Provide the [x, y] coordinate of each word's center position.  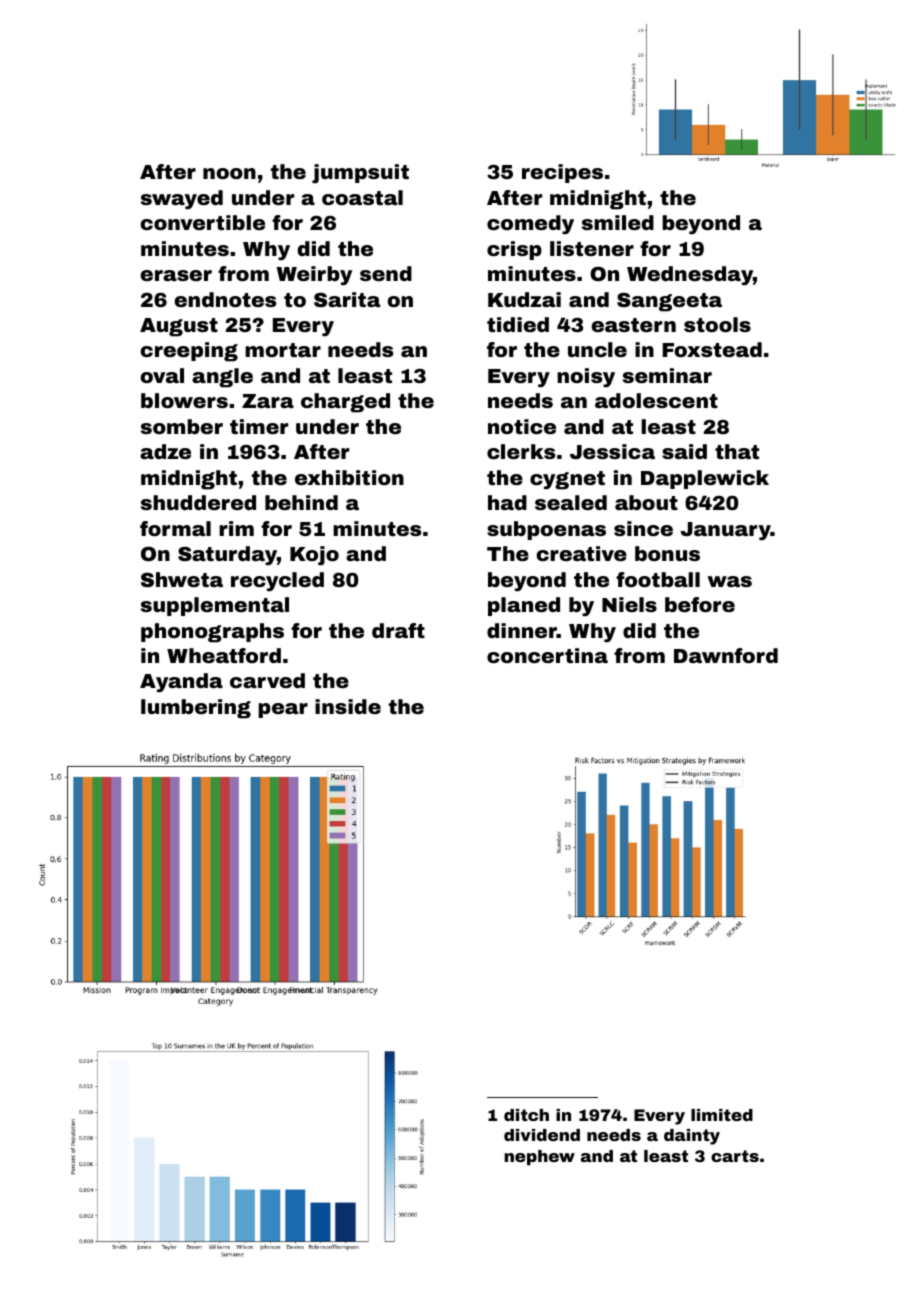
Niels [629, 604]
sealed [571, 502]
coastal [362, 197]
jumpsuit [360, 174]
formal [175, 528]
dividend [542, 1135]
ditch [526, 1115]
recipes [562, 173]
